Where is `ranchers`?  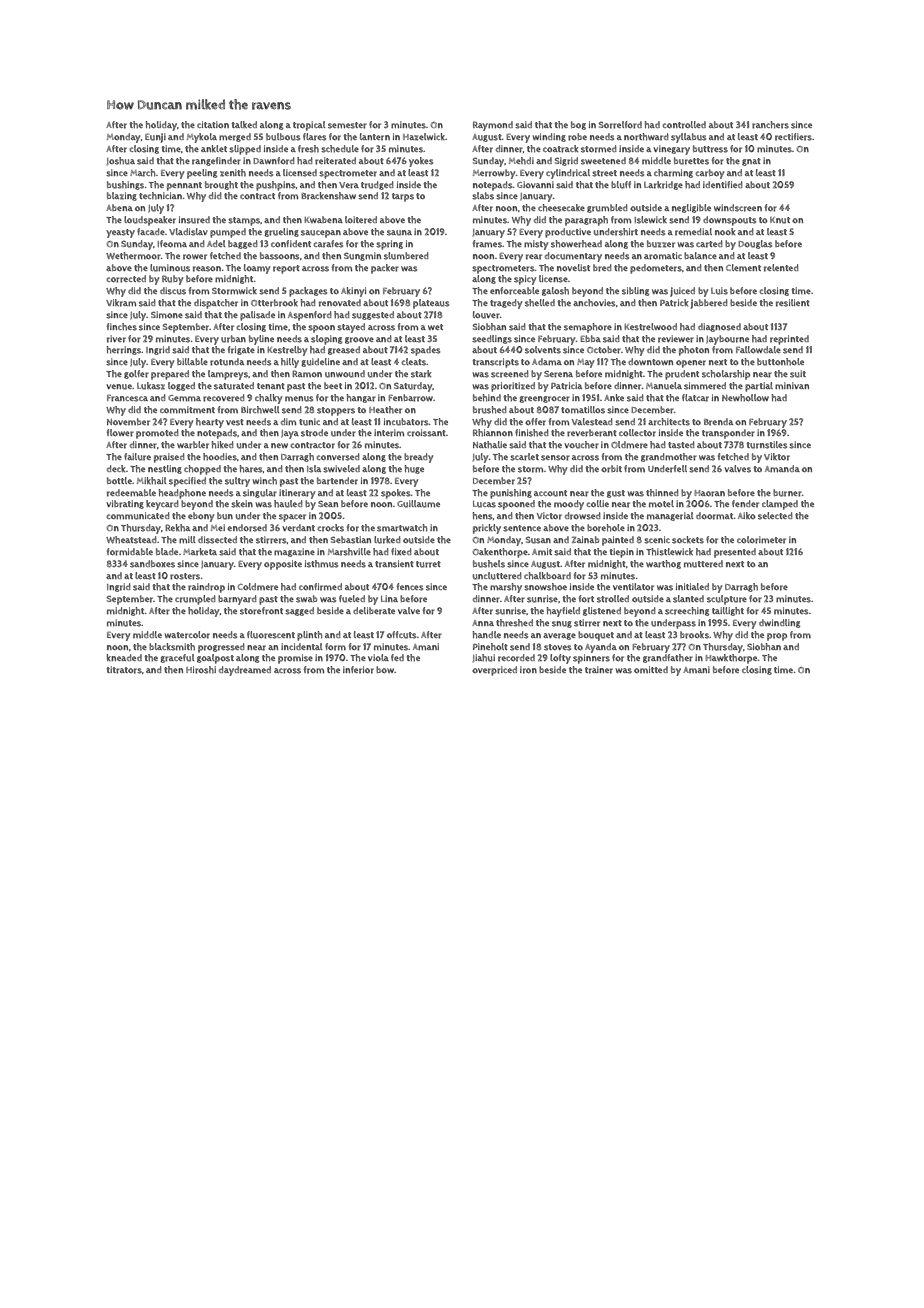 ranchers is located at coordinates (770, 125).
